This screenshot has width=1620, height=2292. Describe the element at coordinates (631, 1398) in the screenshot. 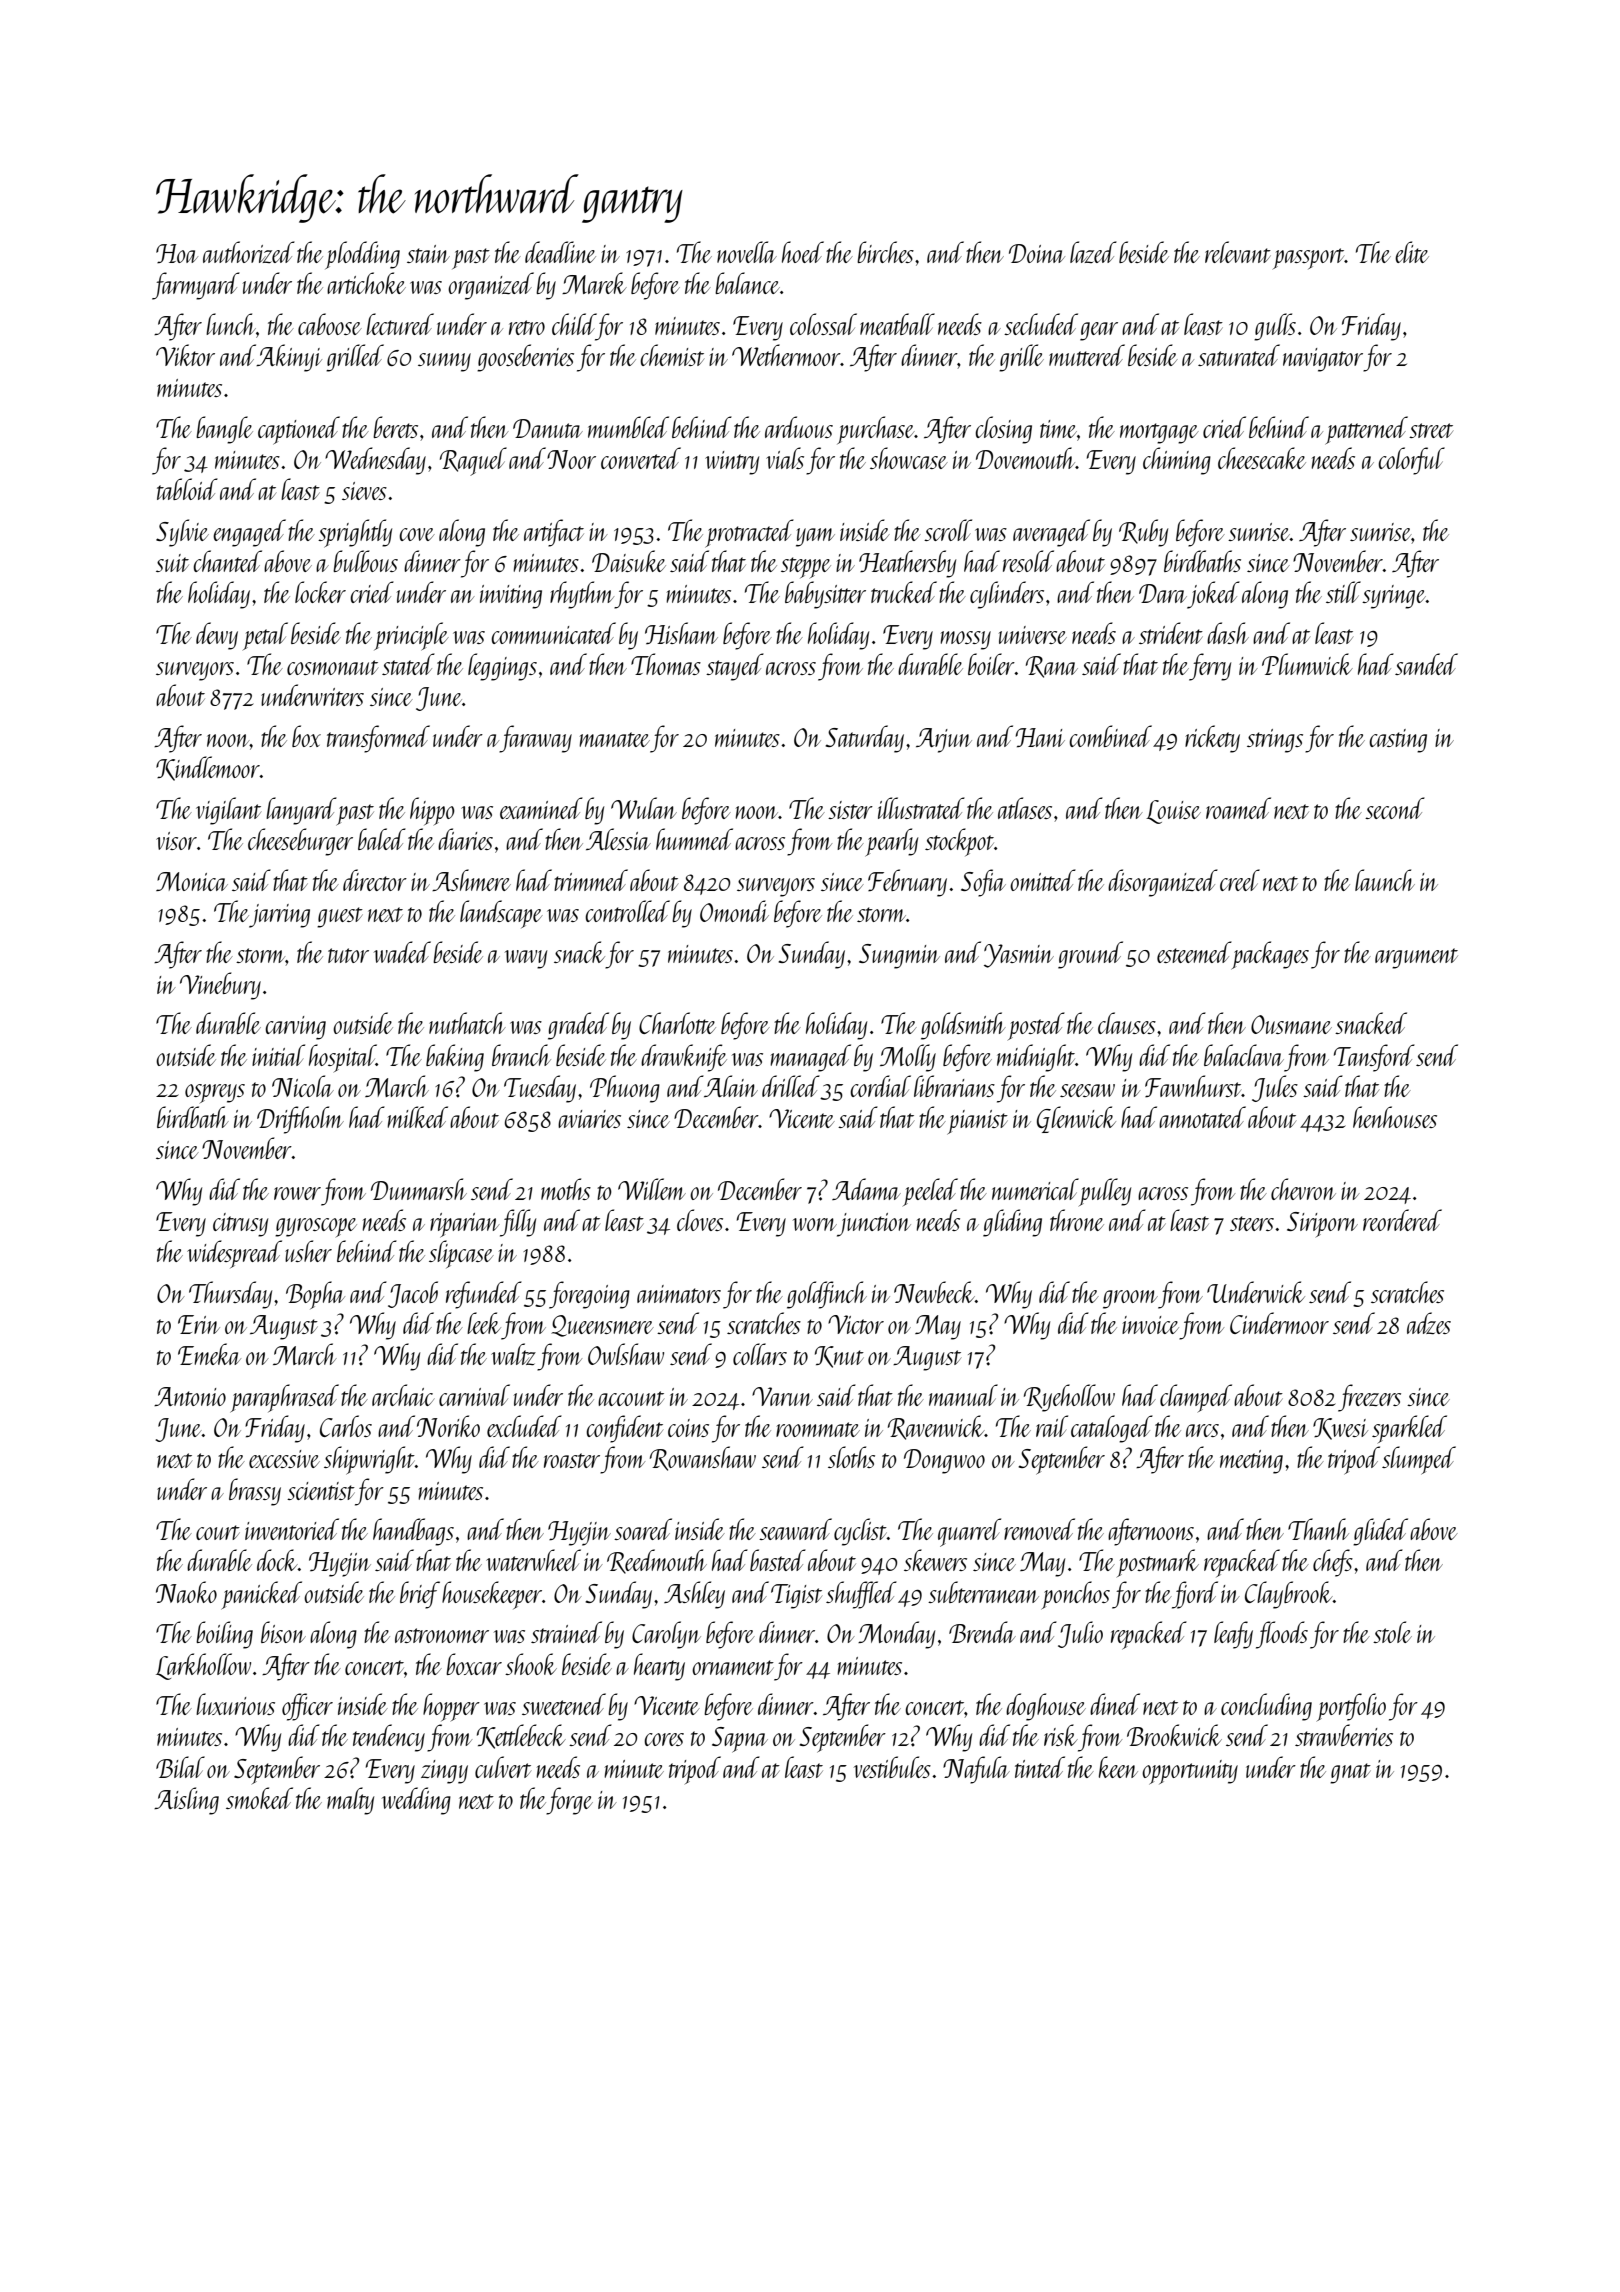

I see `account` at that location.
